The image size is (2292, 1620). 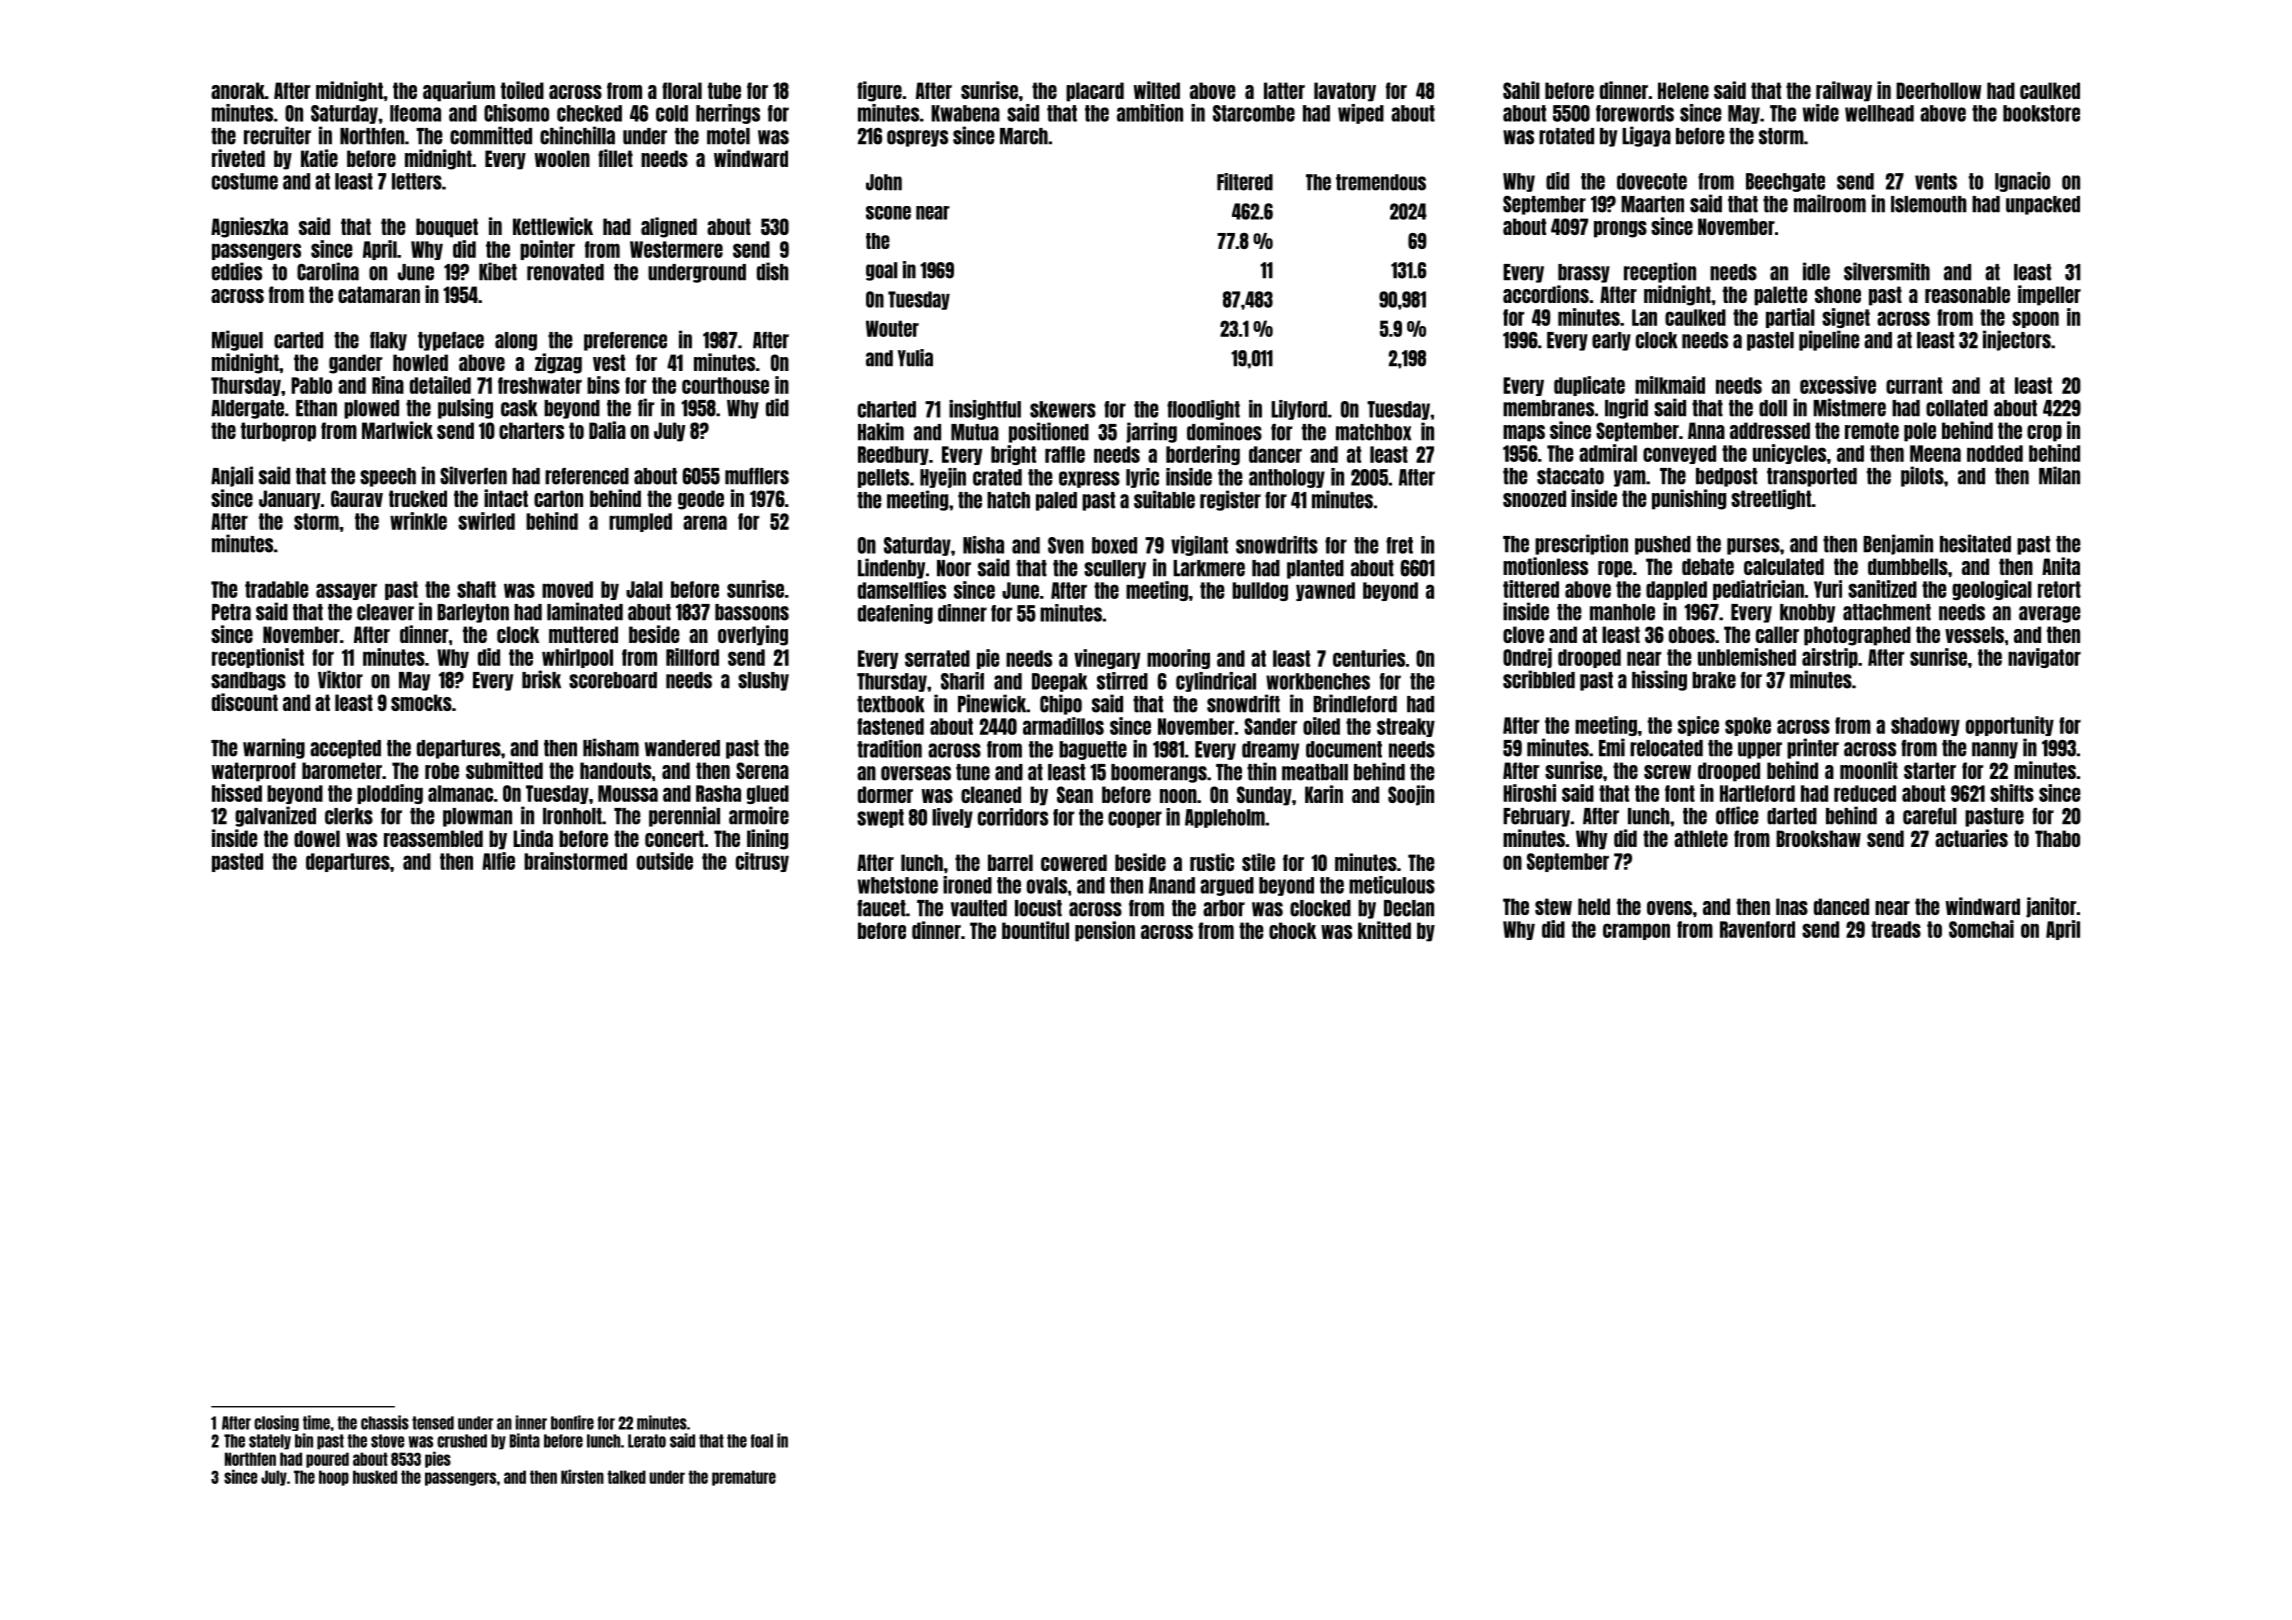 What do you see at coordinates (917, 138) in the document?
I see `ospreys` at bounding box center [917, 138].
